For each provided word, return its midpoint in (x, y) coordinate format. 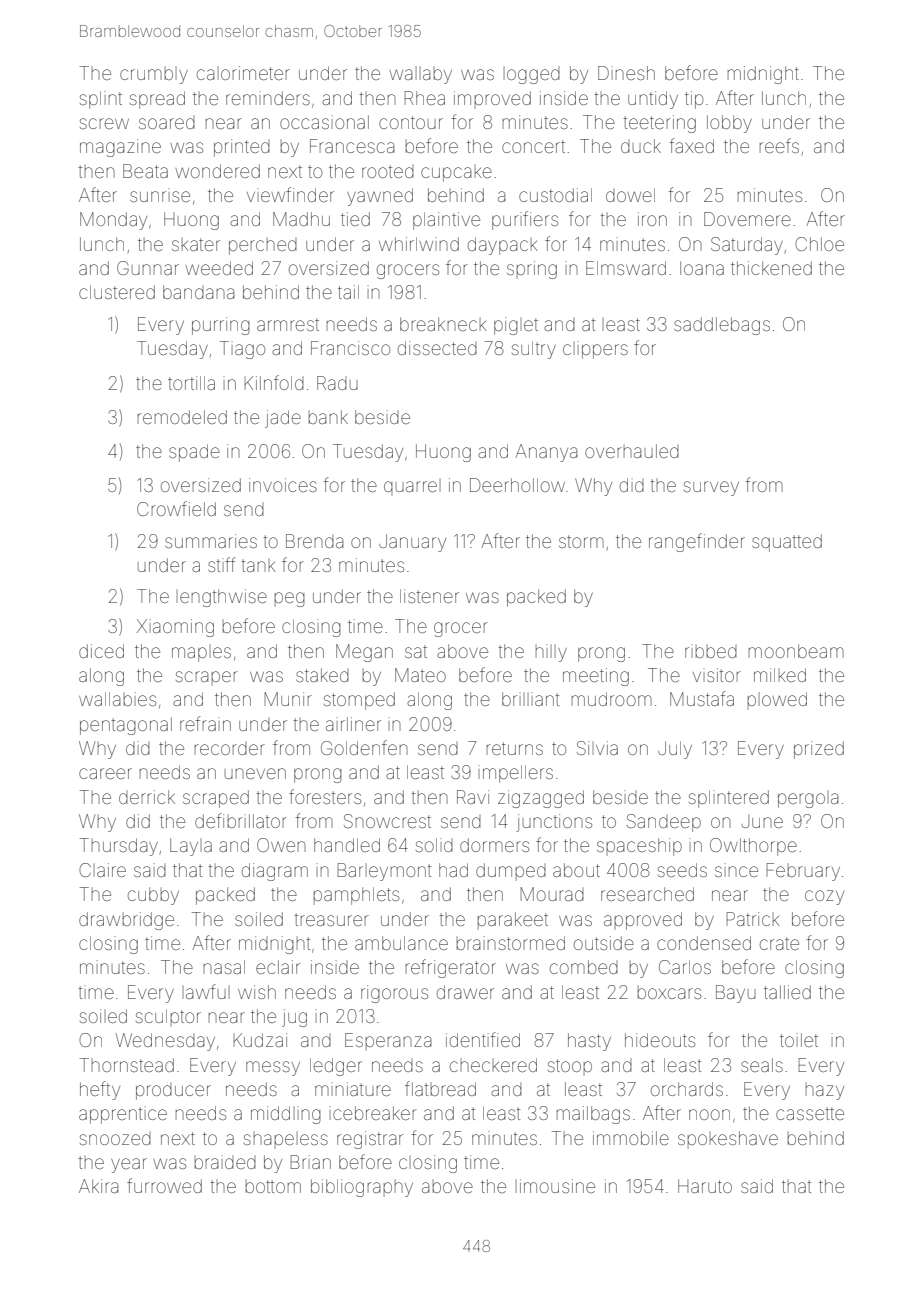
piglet (516, 326)
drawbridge (126, 921)
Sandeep (664, 823)
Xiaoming (175, 628)
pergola (808, 799)
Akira (99, 1186)
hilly (551, 653)
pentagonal (126, 726)
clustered (117, 292)
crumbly (154, 75)
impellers (516, 774)
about (576, 870)
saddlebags (722, 326)
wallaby (420, 75)
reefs (779, 145)
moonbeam (796, 651)
